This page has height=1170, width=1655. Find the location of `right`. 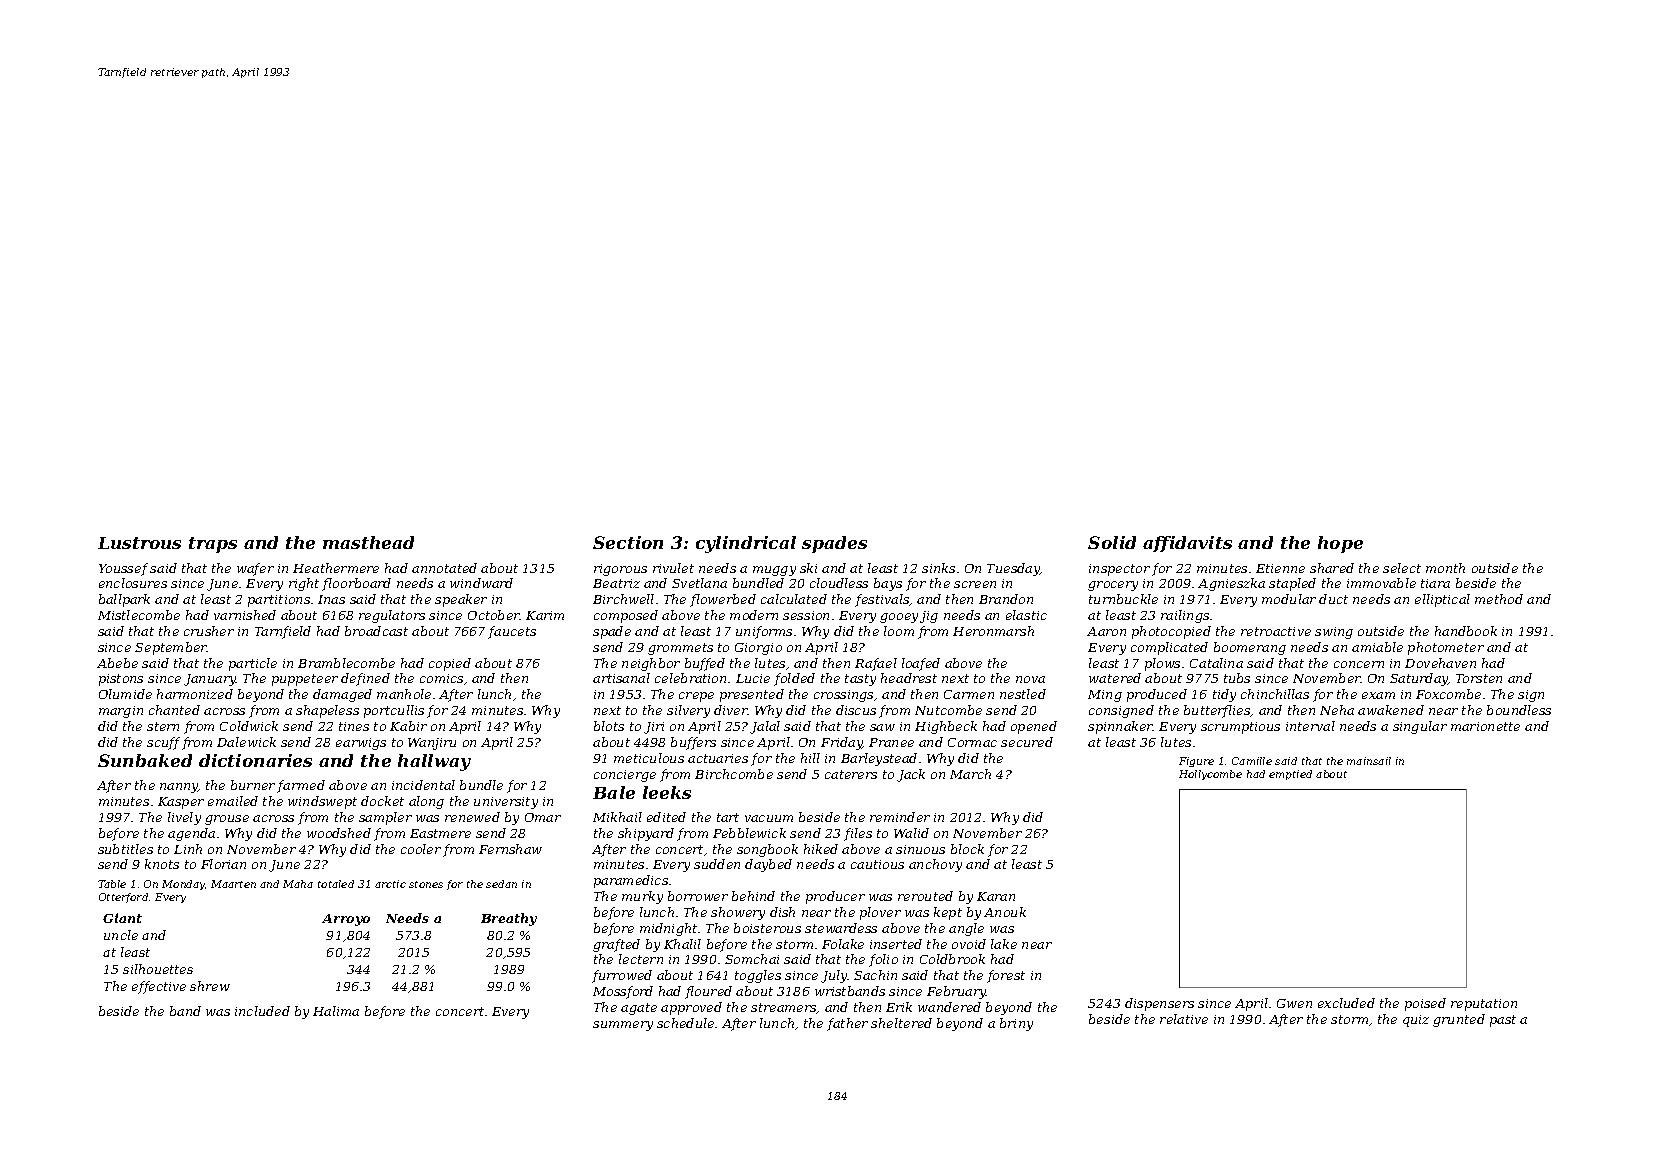

right is located at coordinates (304, 584).
